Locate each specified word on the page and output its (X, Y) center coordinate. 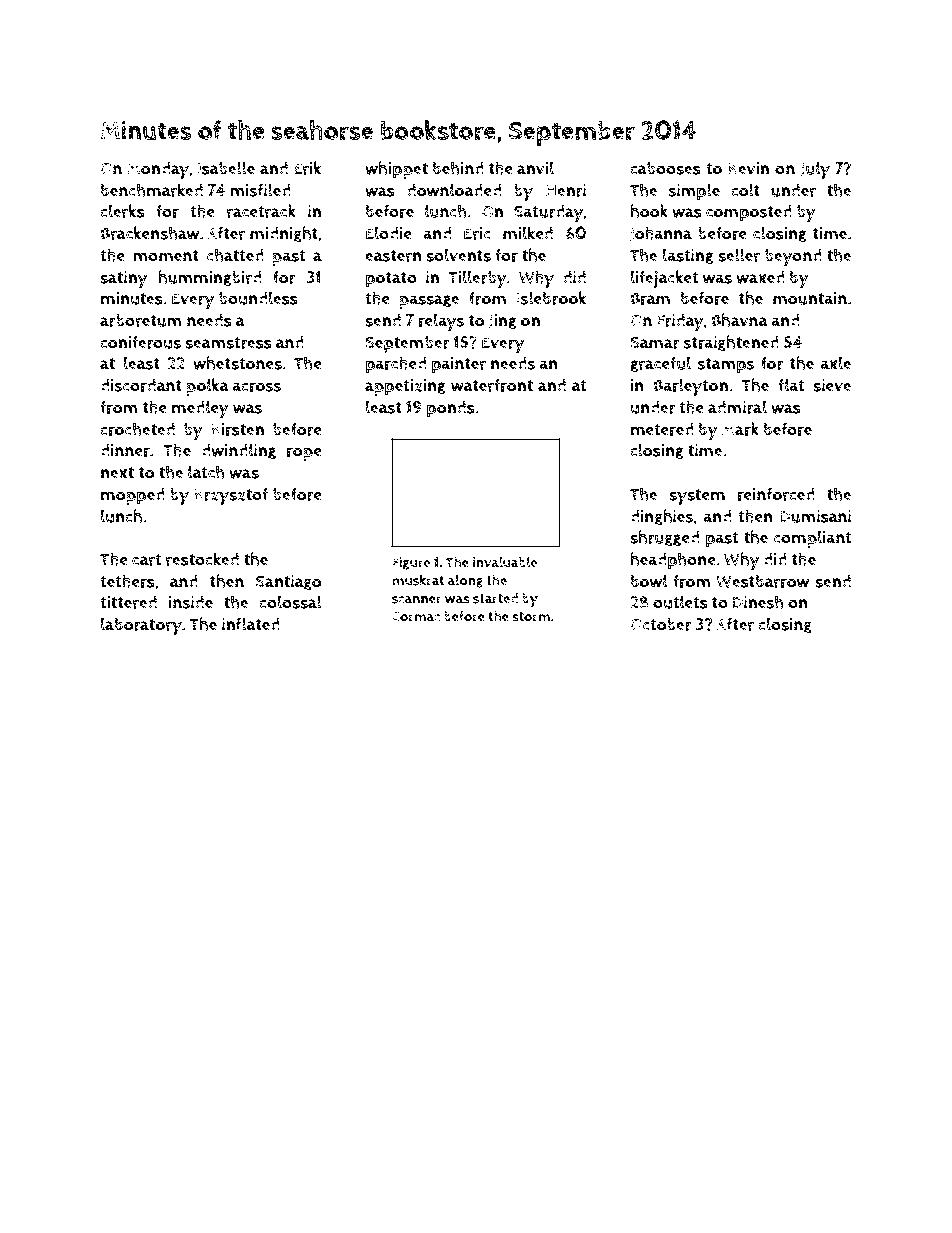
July (815, 170)
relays (441, 322)
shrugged (664, 538)
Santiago (288, 582)
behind (458, 168)
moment (166, 256)
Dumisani (815, 516)
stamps (726, 366)
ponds (451, 409)
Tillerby (477, 279)
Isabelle (226, 168)
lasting (688, 256)
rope (304, 454)
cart (147, 560)
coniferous (140, 342)
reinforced (776, 494)
